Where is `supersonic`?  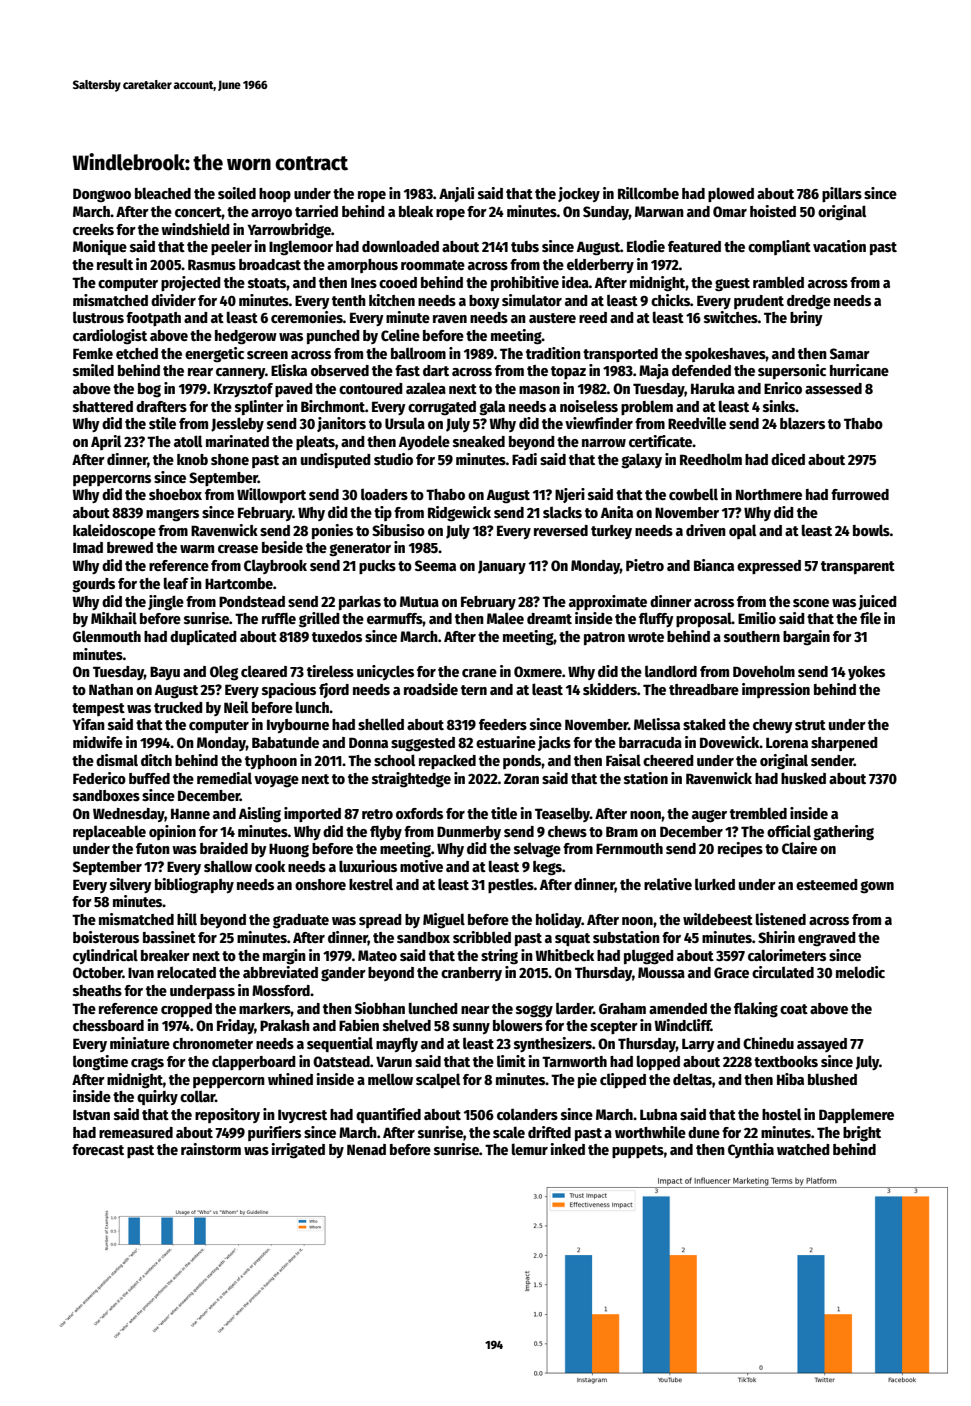 supersonic is located at coordinates (792, 371).
